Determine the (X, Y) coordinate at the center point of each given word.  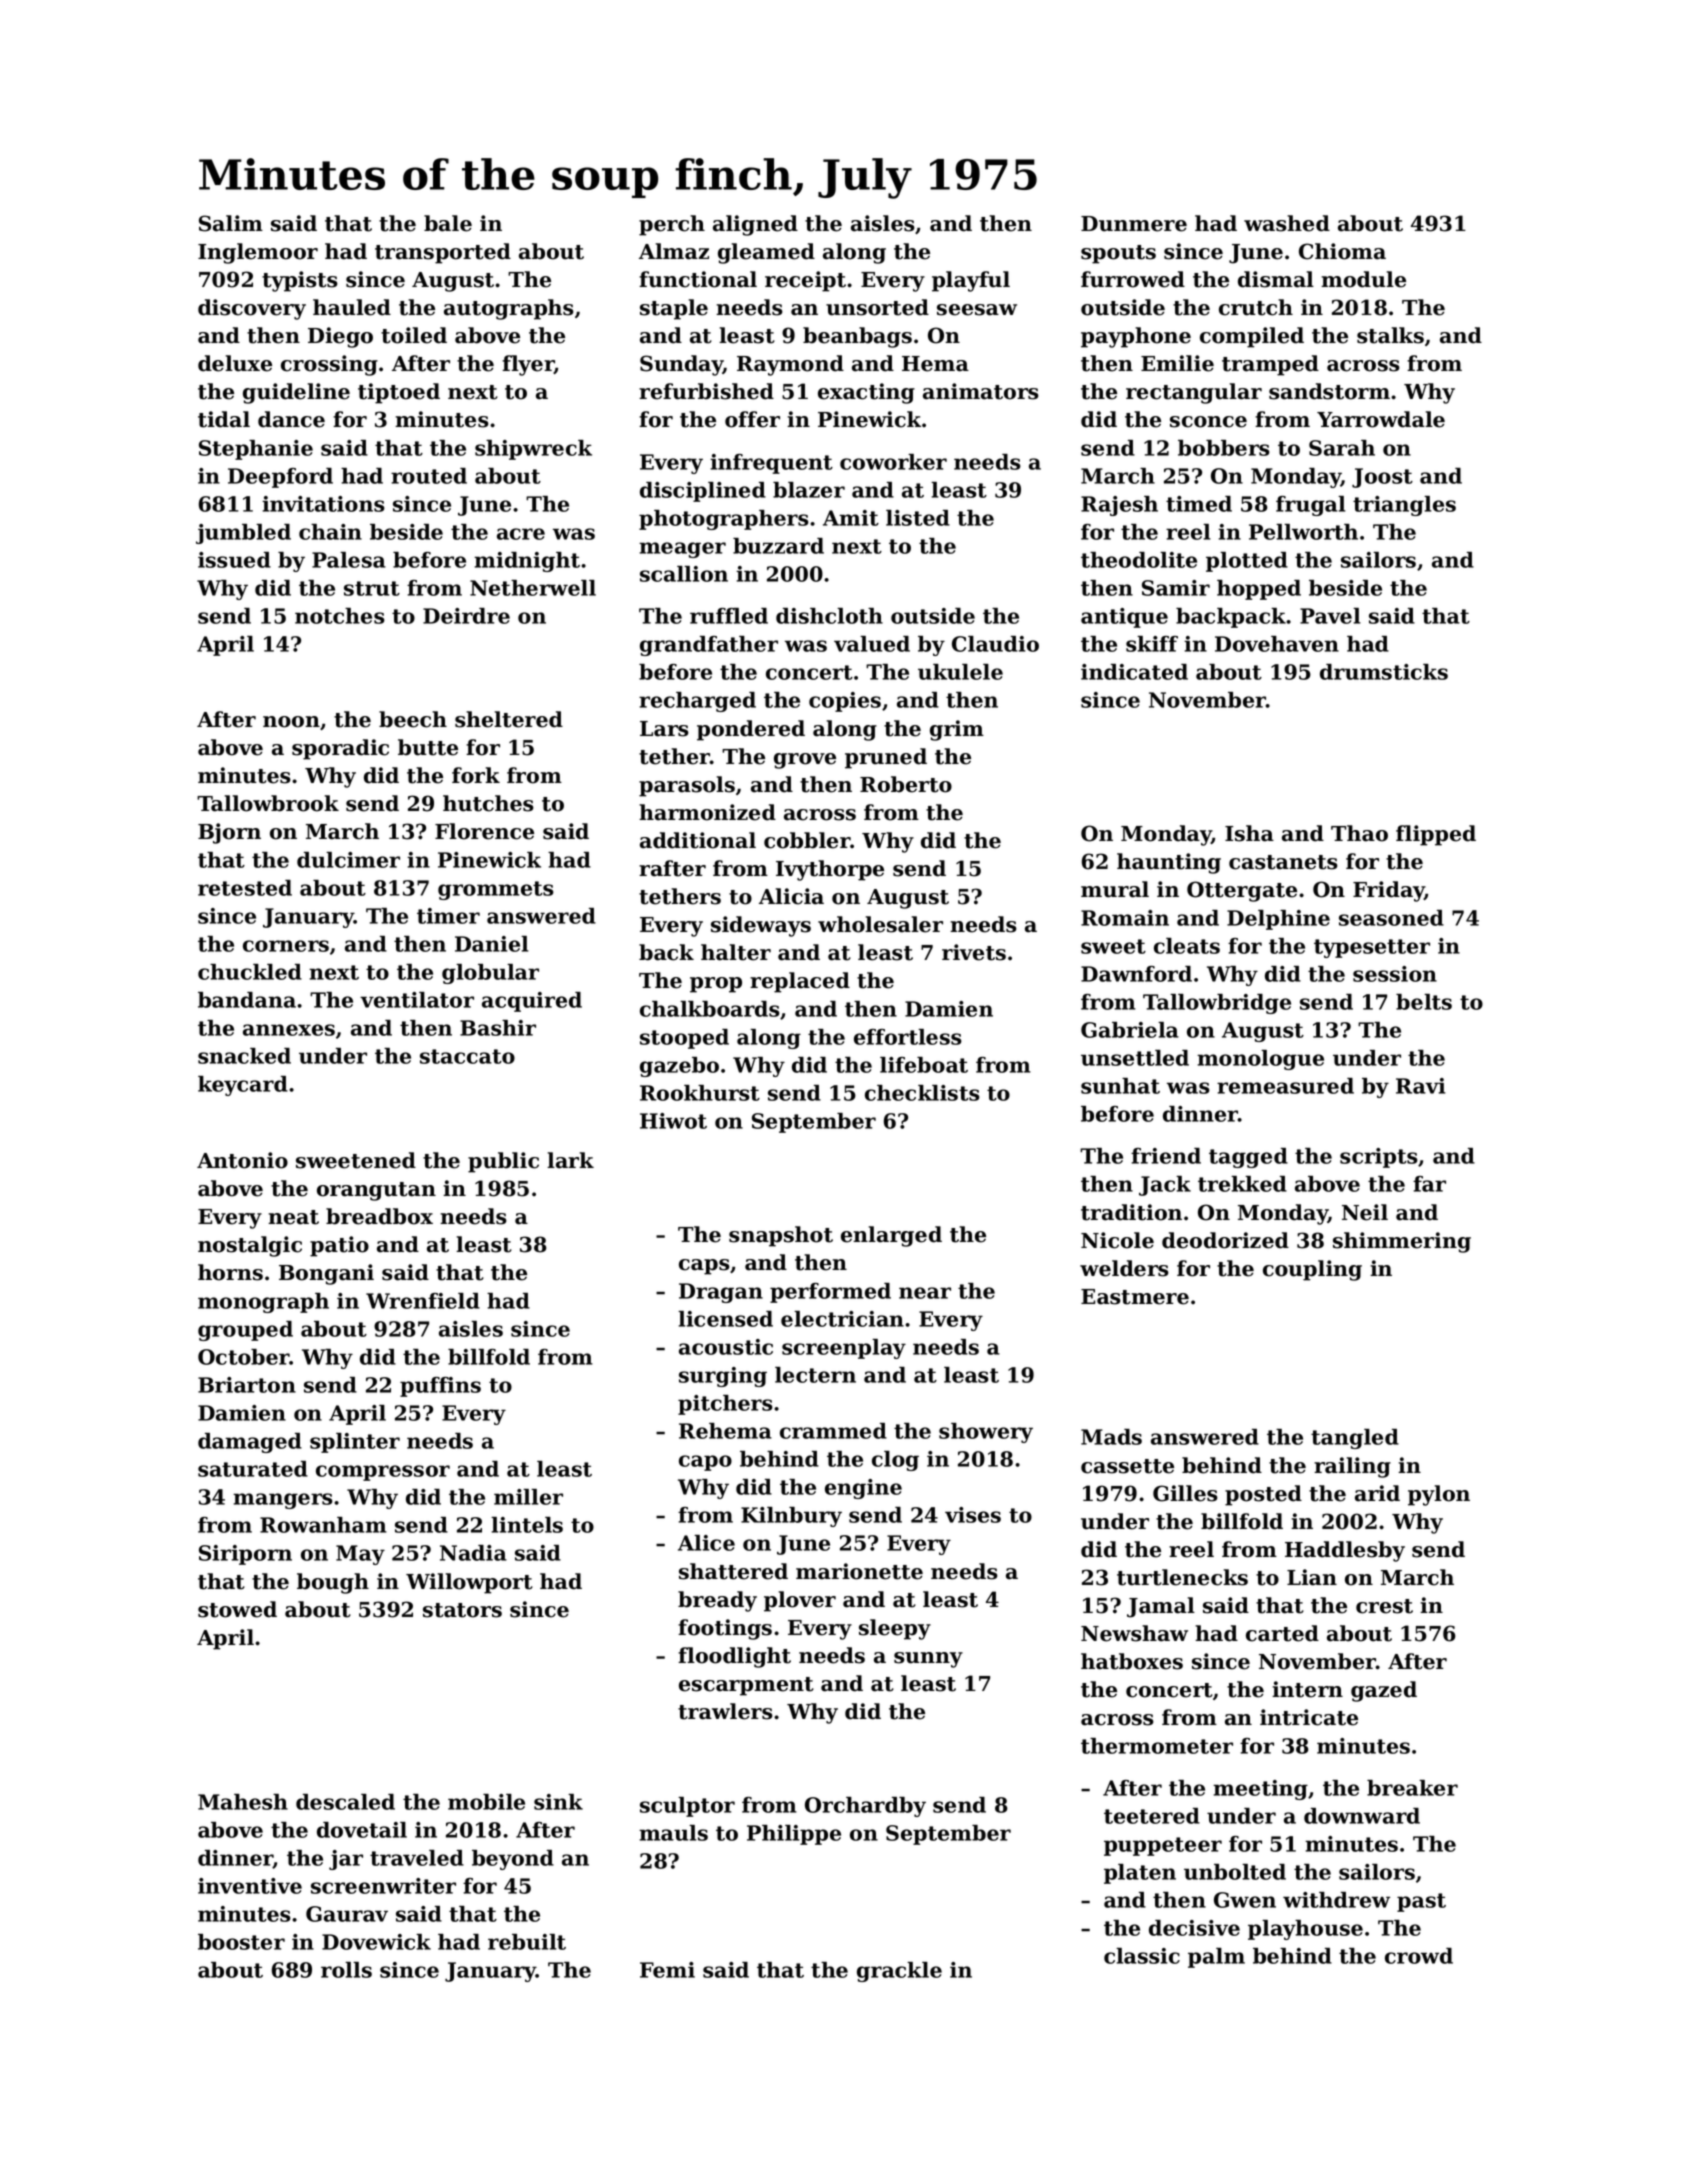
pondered (751, 730)
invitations (323, 504)
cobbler (807, 840)
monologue (1260, 1060)
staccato (467, 1056)
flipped (1436, 835)
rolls (346, 1970)
